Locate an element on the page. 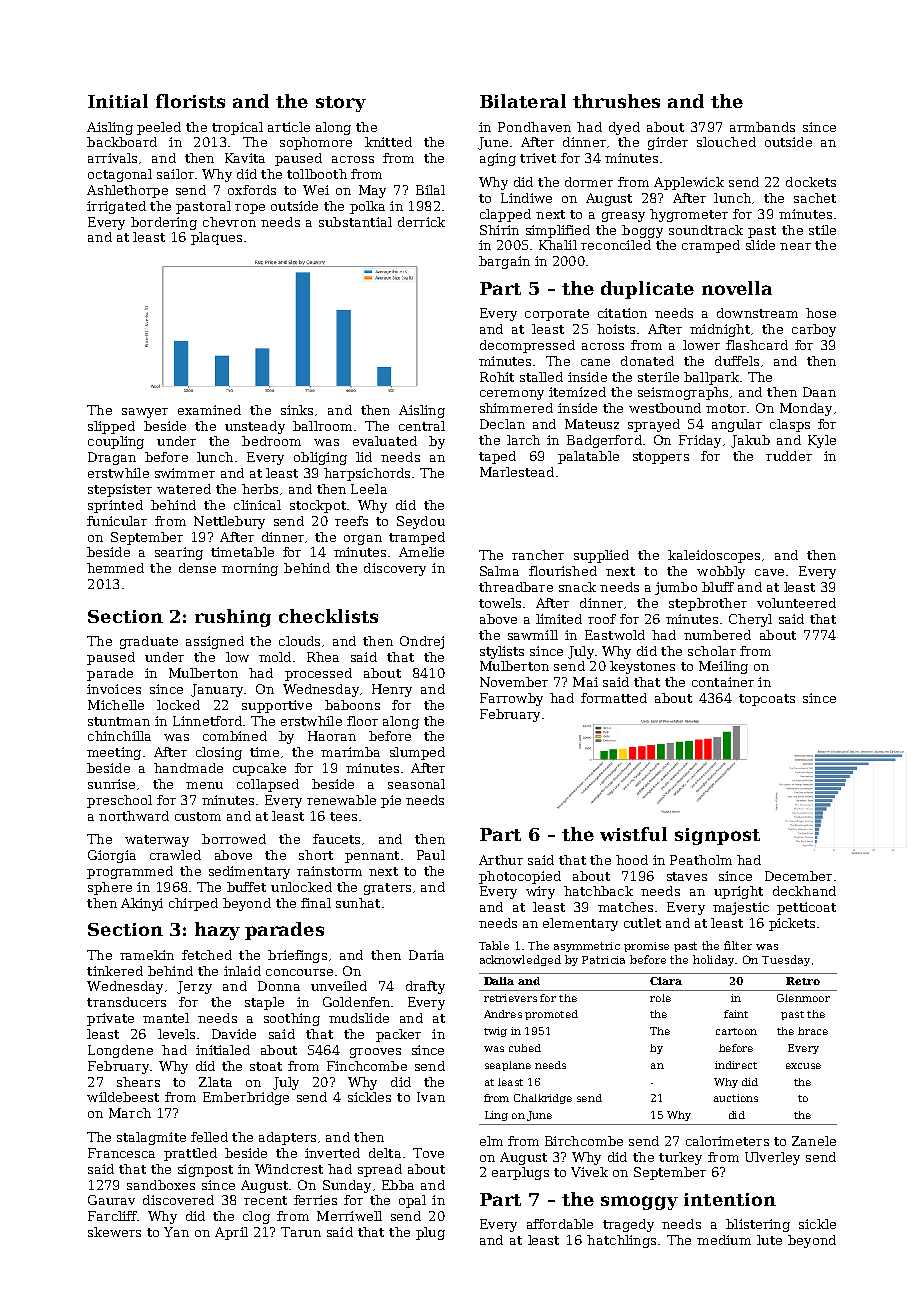 The width and height of the page is (924, 1308). seasonal is located at coordinates (416, 784).
